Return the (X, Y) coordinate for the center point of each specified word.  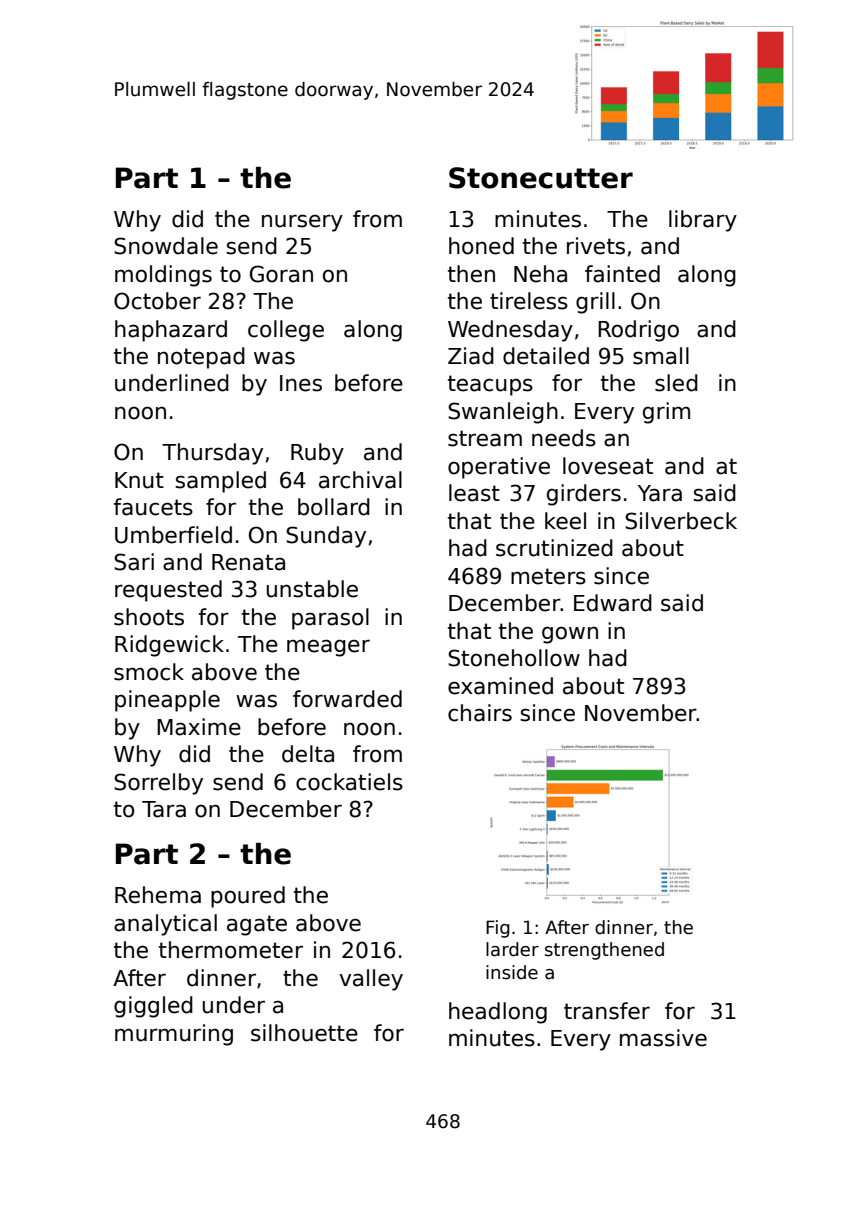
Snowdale (166, 246)
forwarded (347, 699)
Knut (139, 480)
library (703, 221)
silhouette (304, 1033)
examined (500, 686)
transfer (607, 1011)
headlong (498, 1013)
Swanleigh (503, 413)
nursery (302, 223)
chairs (480, 713)
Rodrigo (638, 331)
